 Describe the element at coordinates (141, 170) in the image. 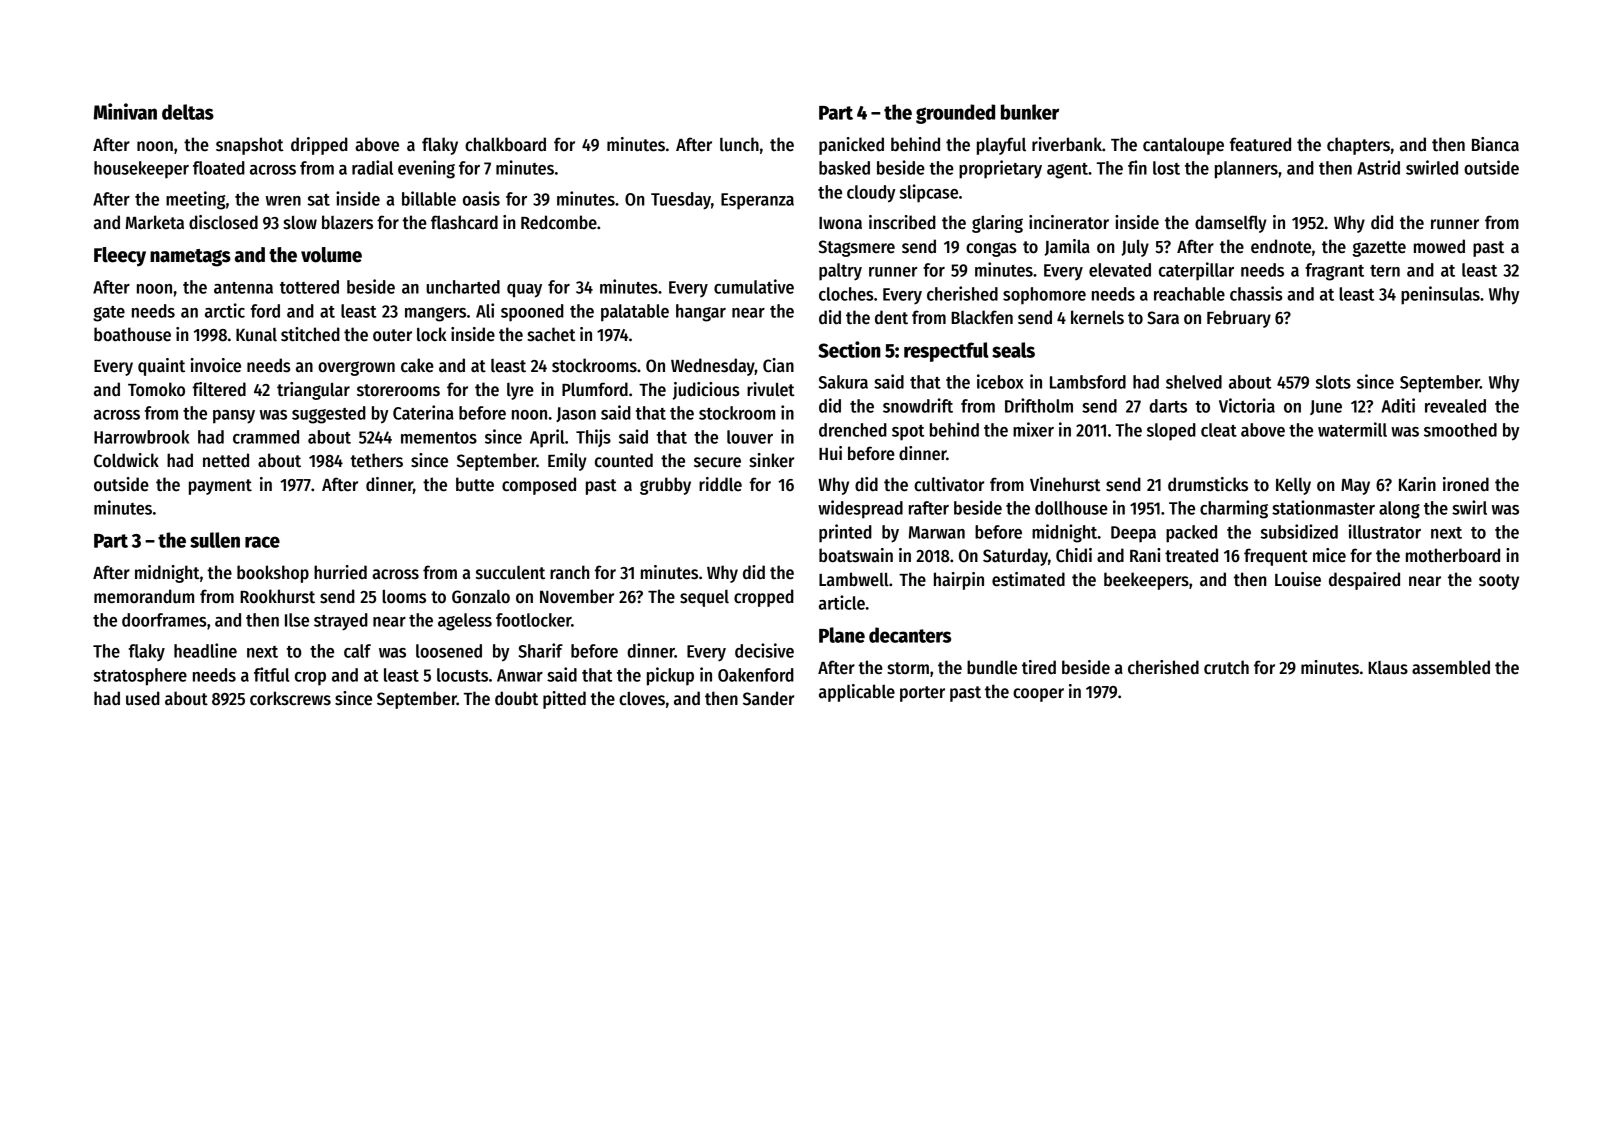

I see `housekeeper` at that location.
